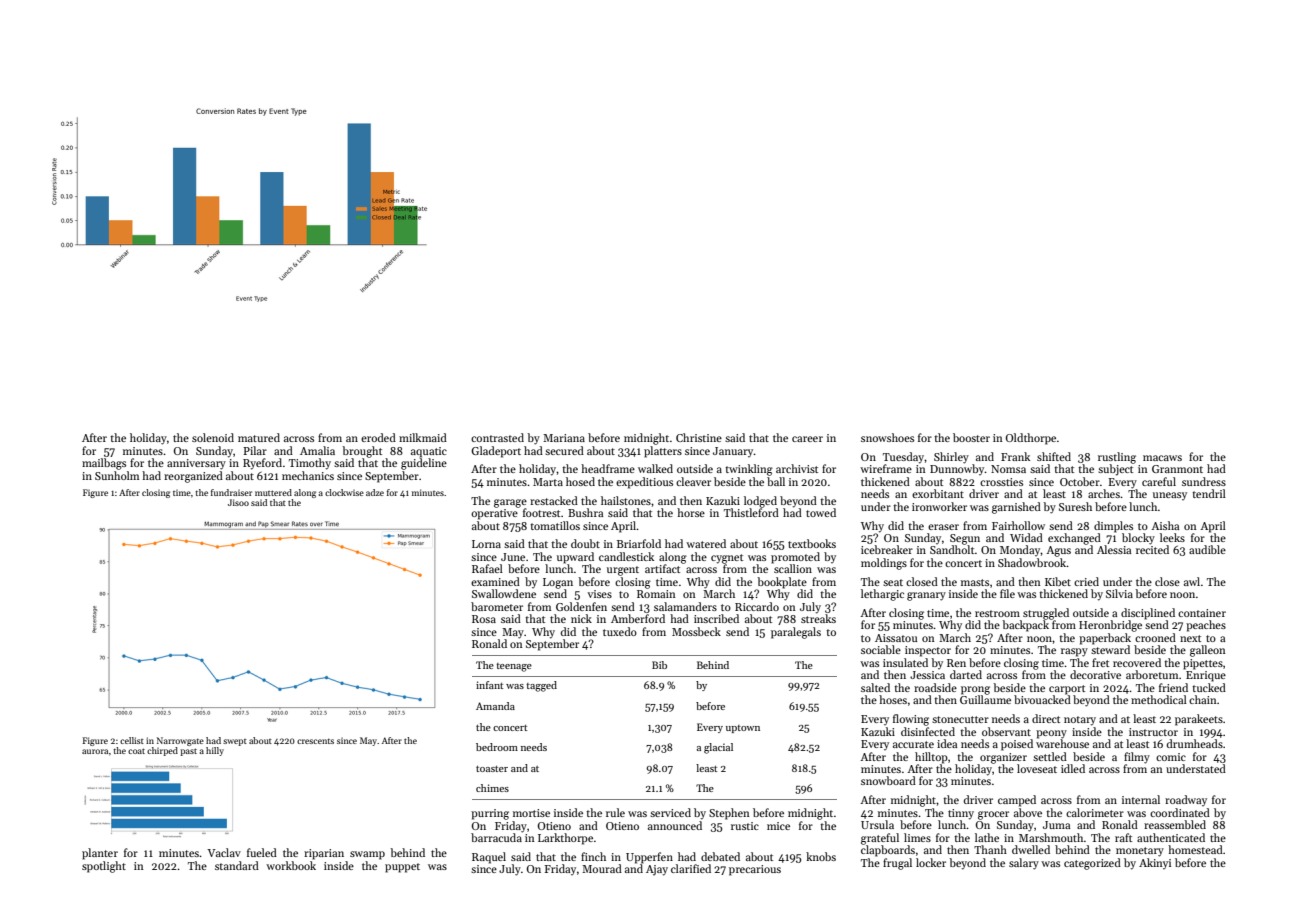 The height and width of the image is (924, 1308). What do you see at coordinates (602, 868) in the image?
I see `Mourad` at bounding box center [602, 868].
